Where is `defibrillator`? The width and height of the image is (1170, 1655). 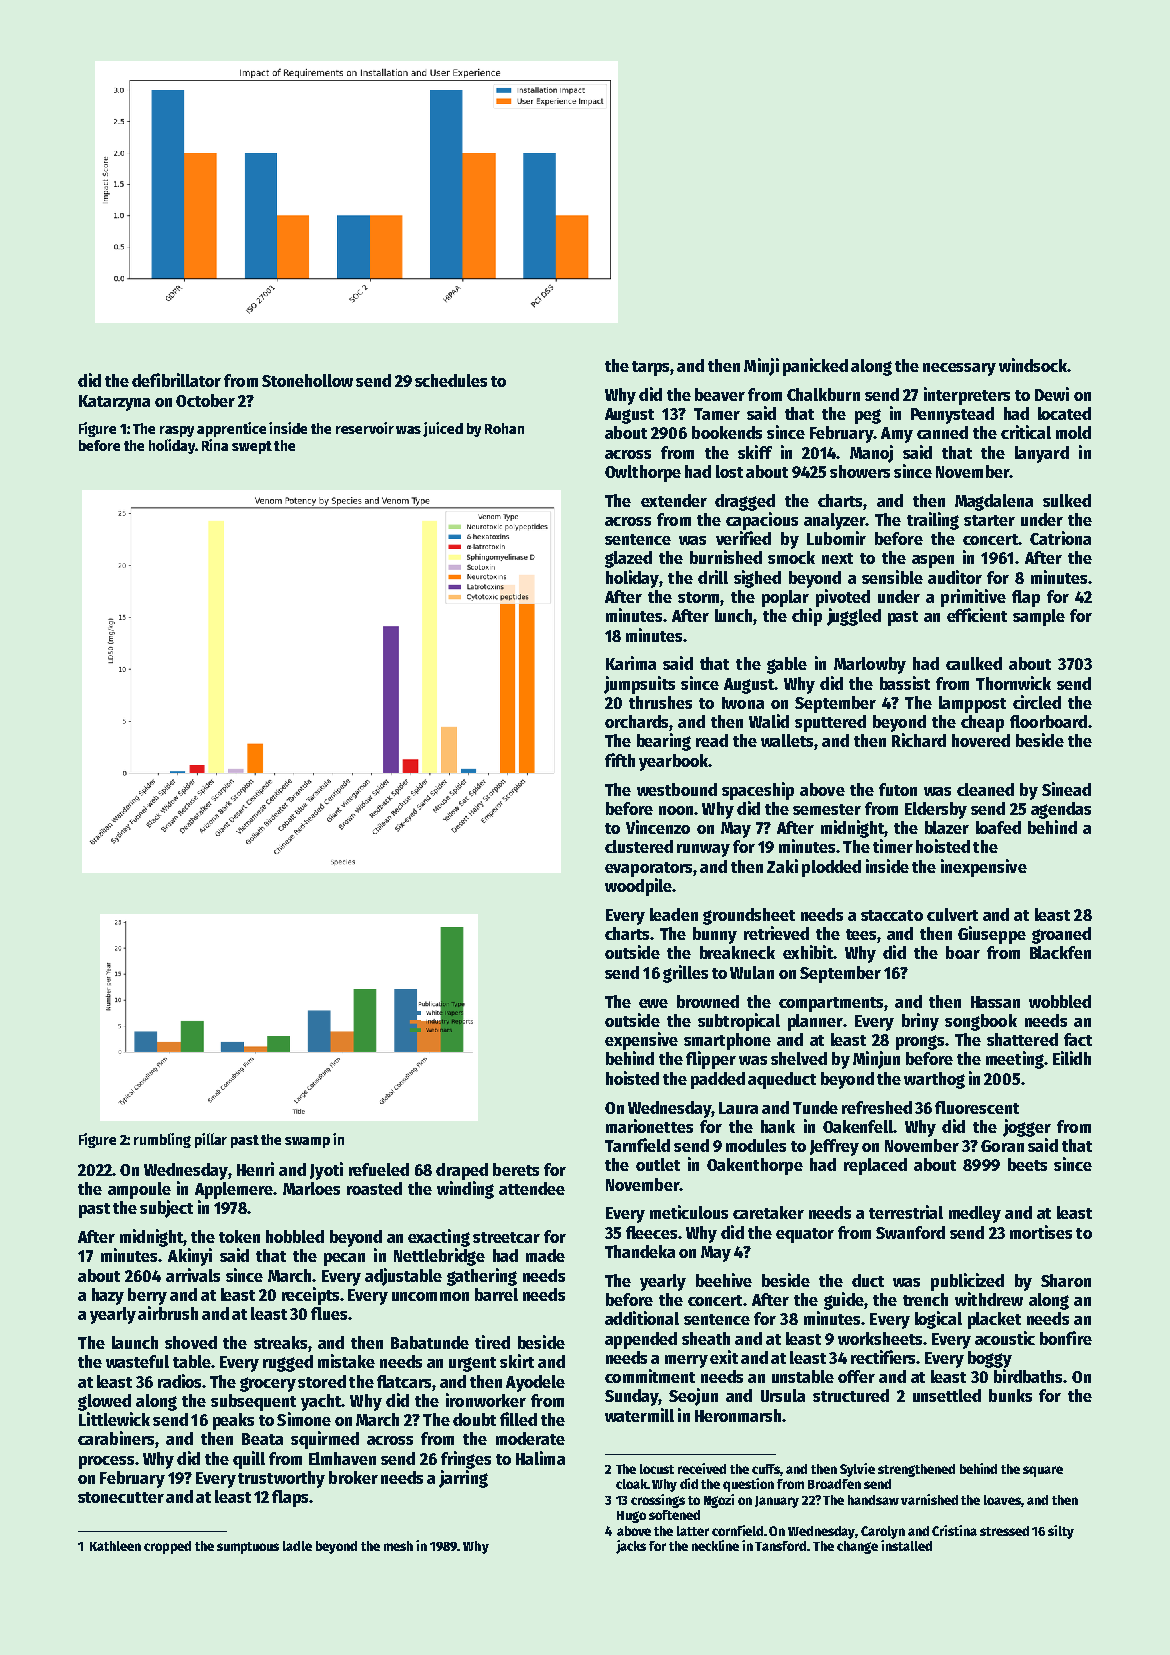
defibrillator is located at coordinates (176, 380).
